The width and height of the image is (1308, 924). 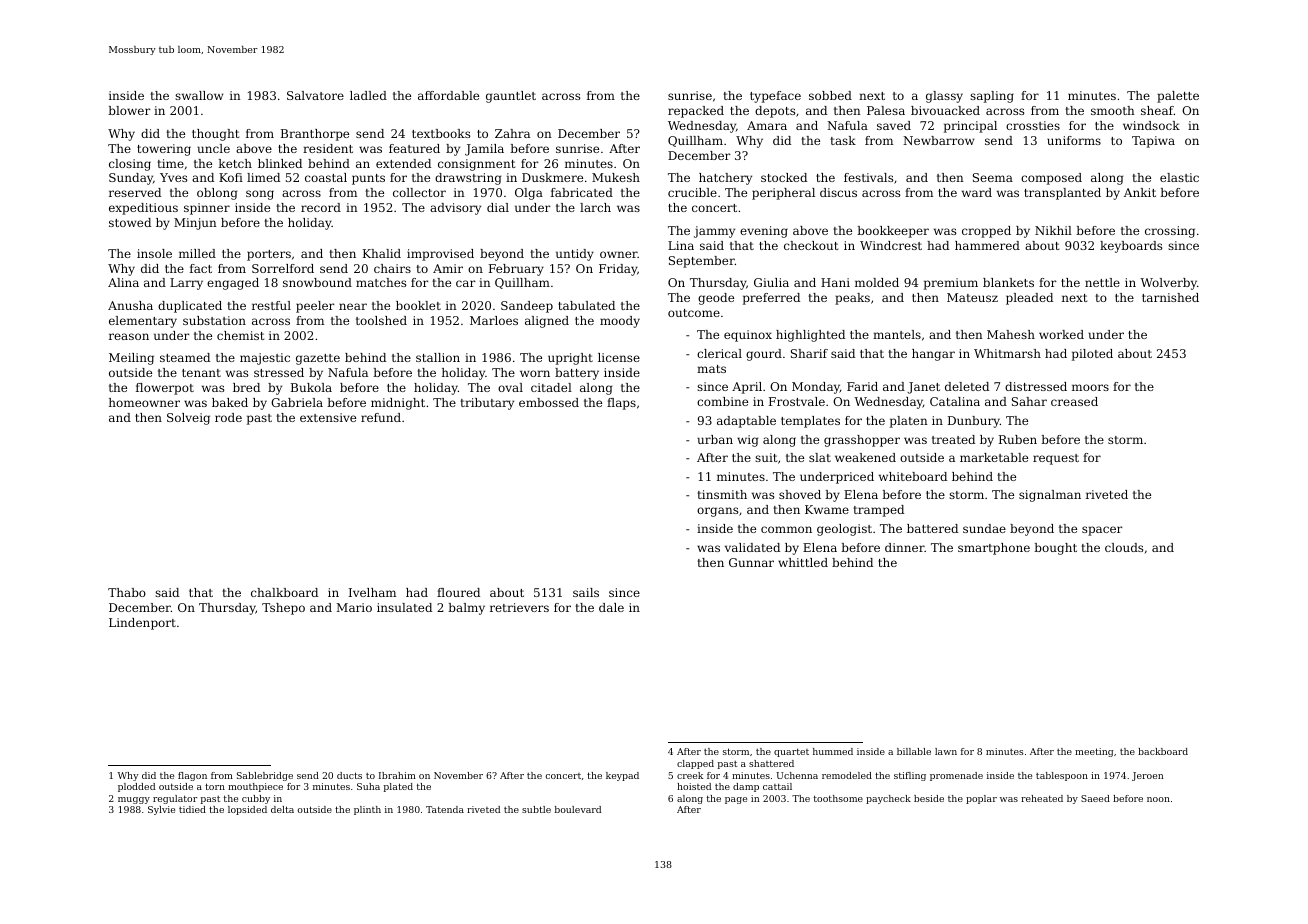 What do you see at coordinates (142, 624) in the image?
I see `Lindenport` at bounding box center [142, 624].
